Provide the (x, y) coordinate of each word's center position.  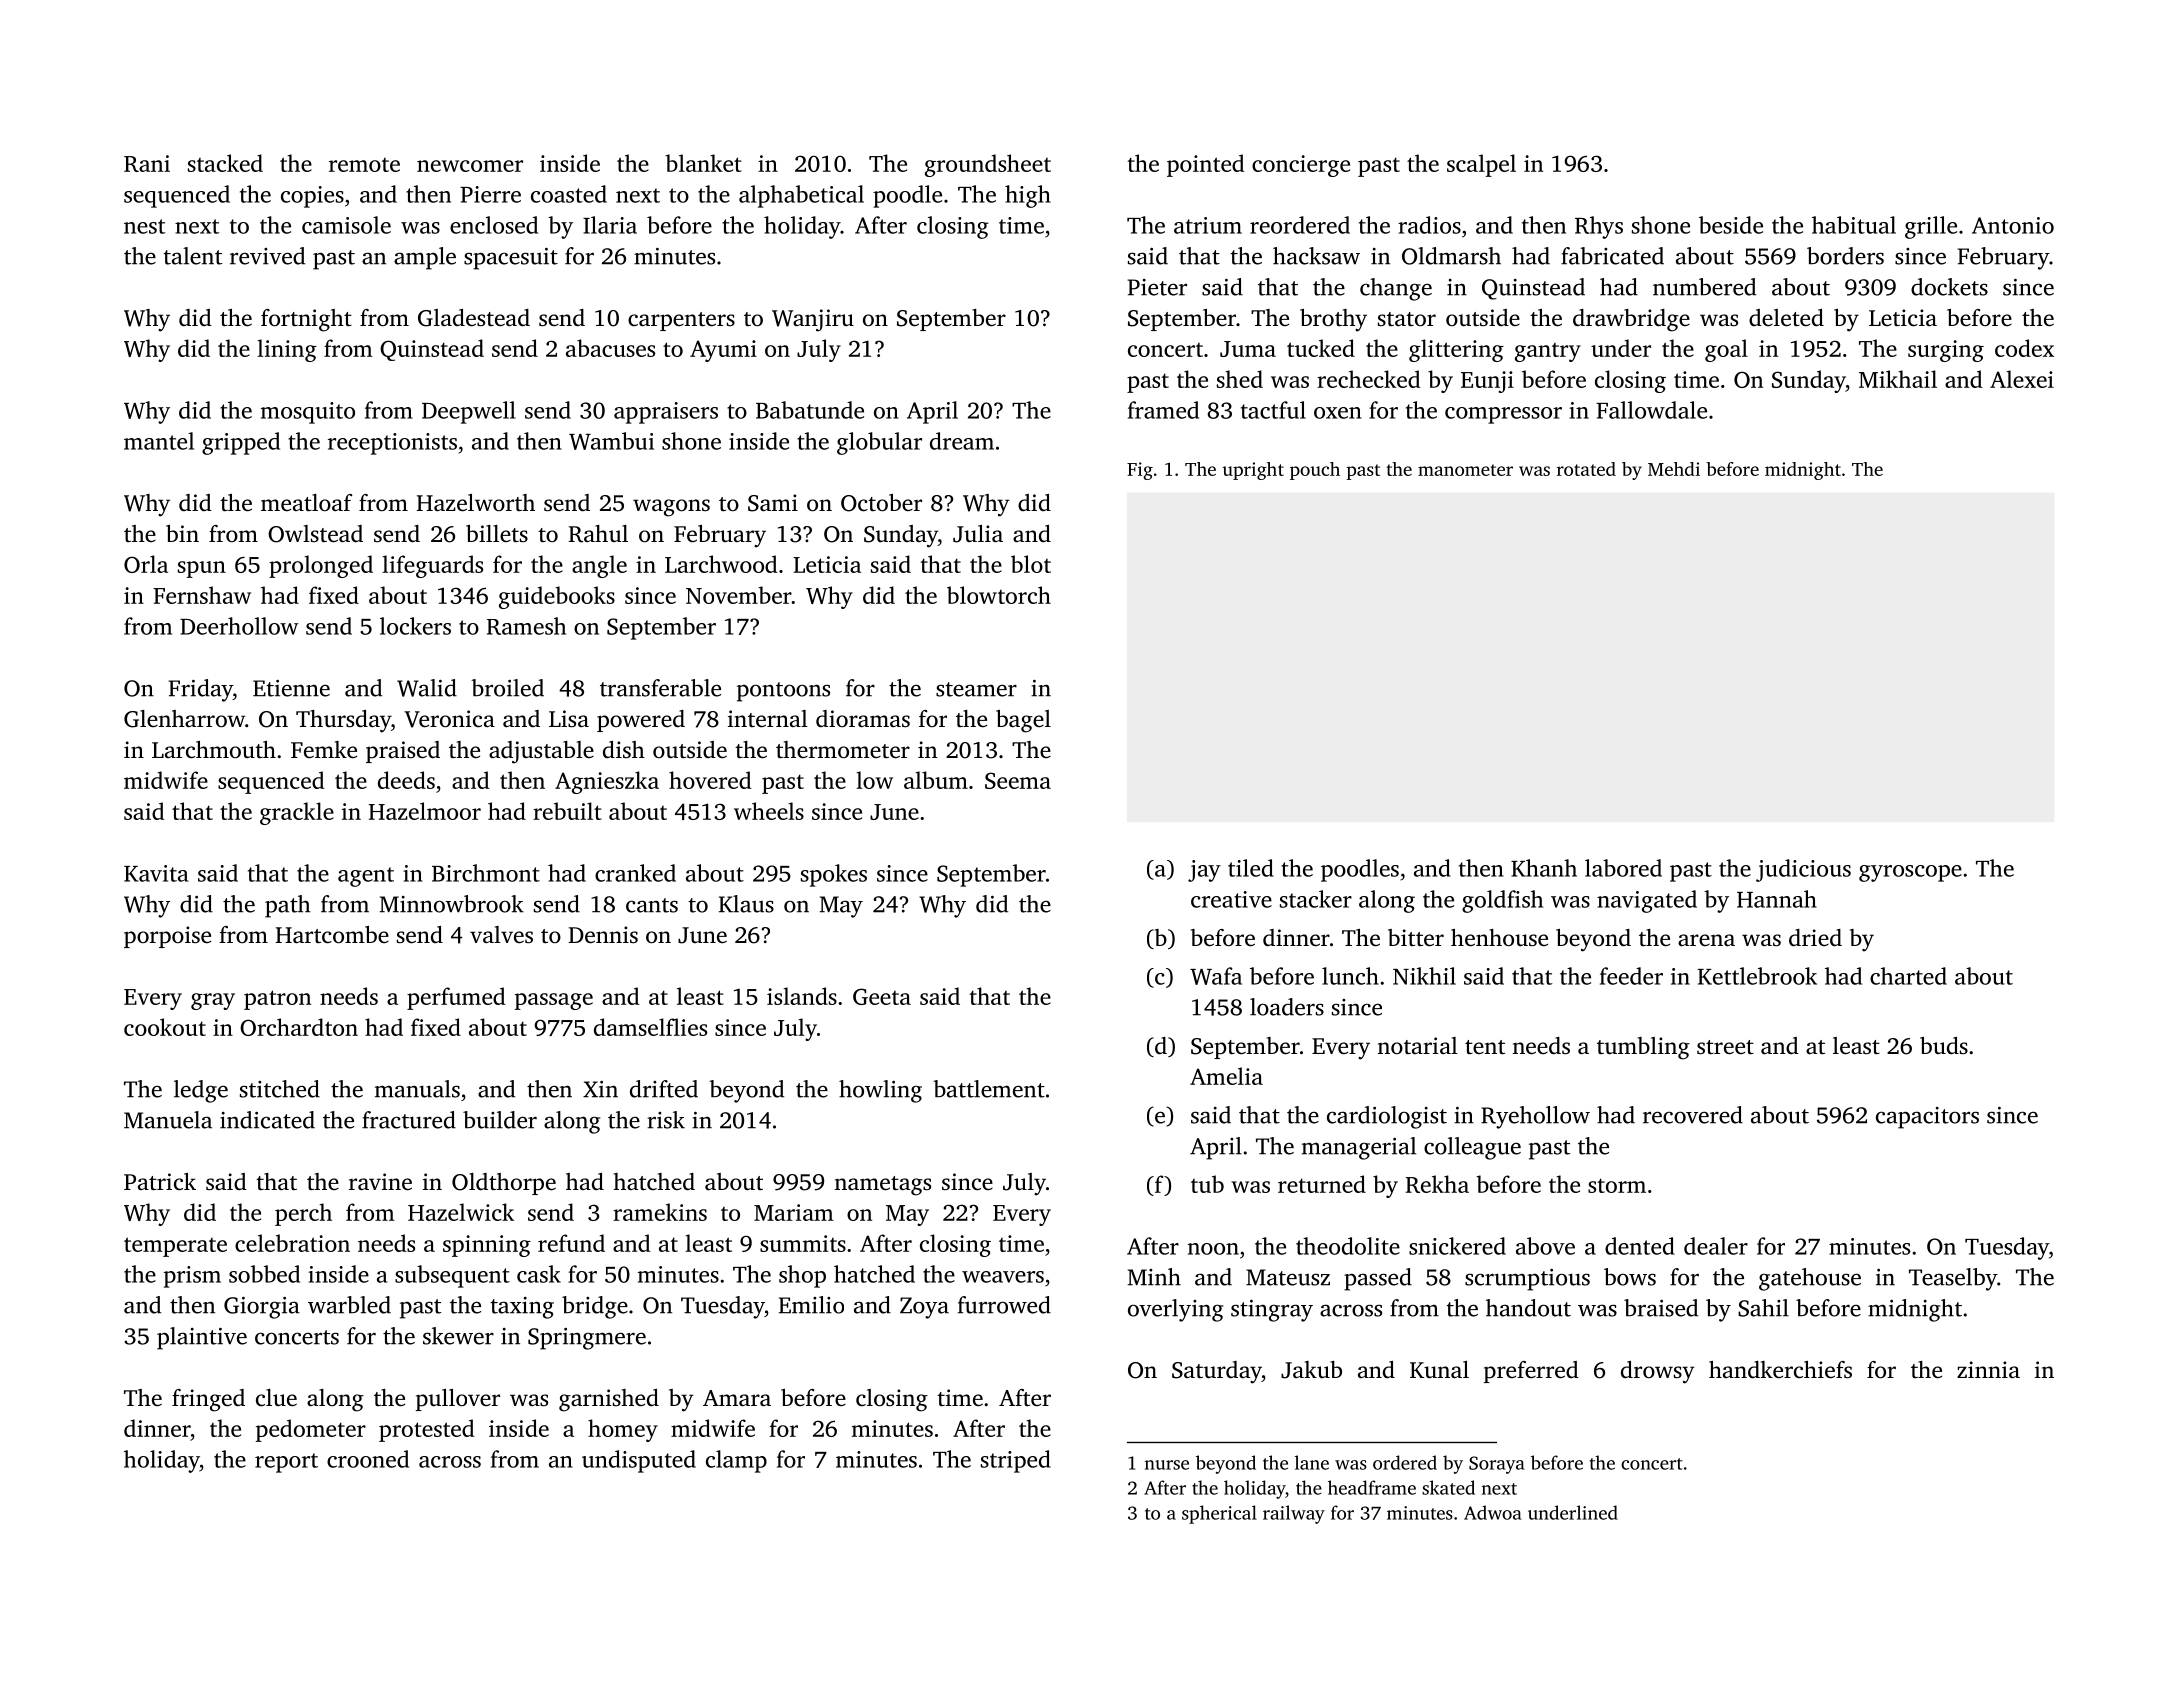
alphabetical (801, 196)
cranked (635, 873)
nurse (1167, 1465)
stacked (225, 163)
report (286, 1463)
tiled (1251, 868)
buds (1944, 1045)
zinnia (1988, 1369)
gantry (1548, 352)
